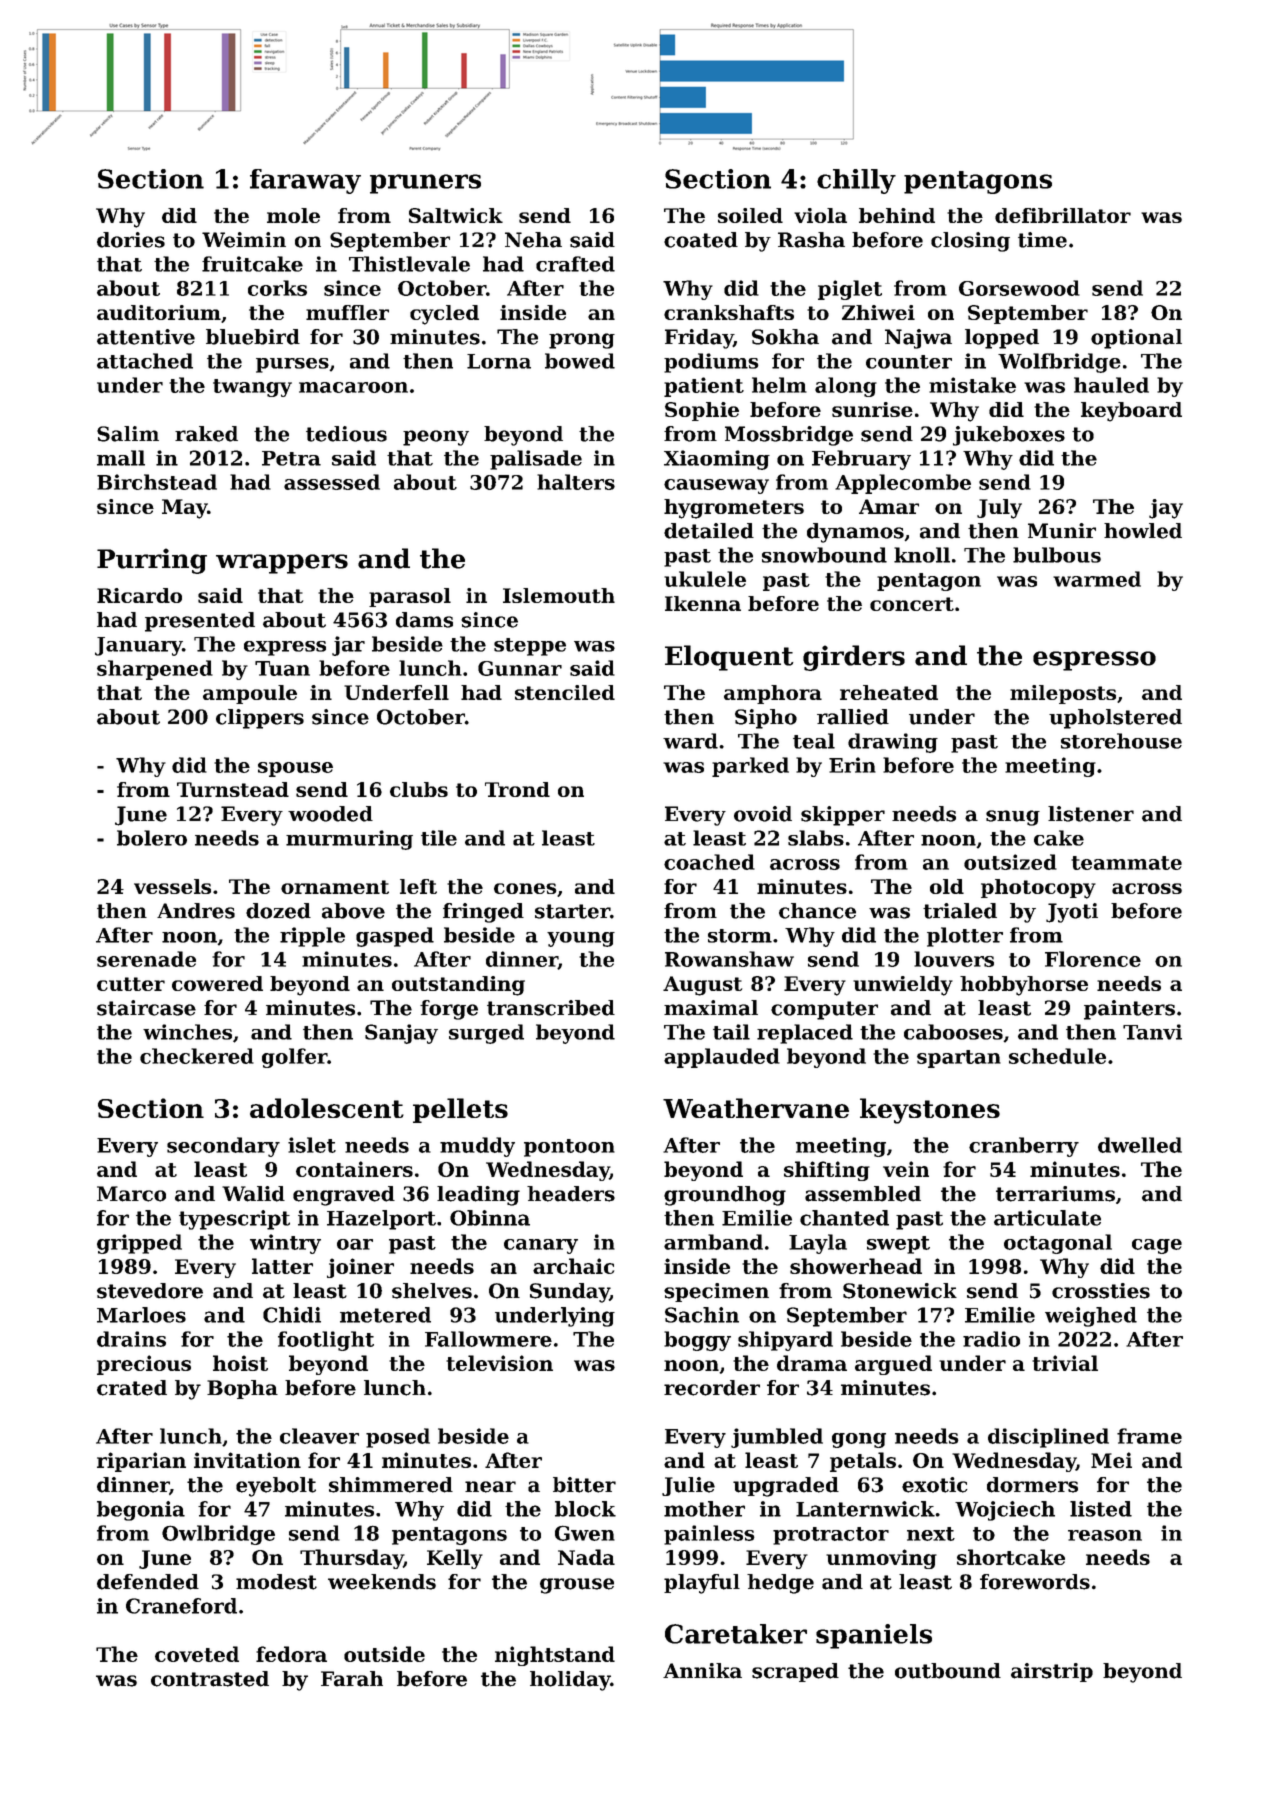 This image has height=1809, width=1279. I want to click on Turnstead, so click(233, 789).
